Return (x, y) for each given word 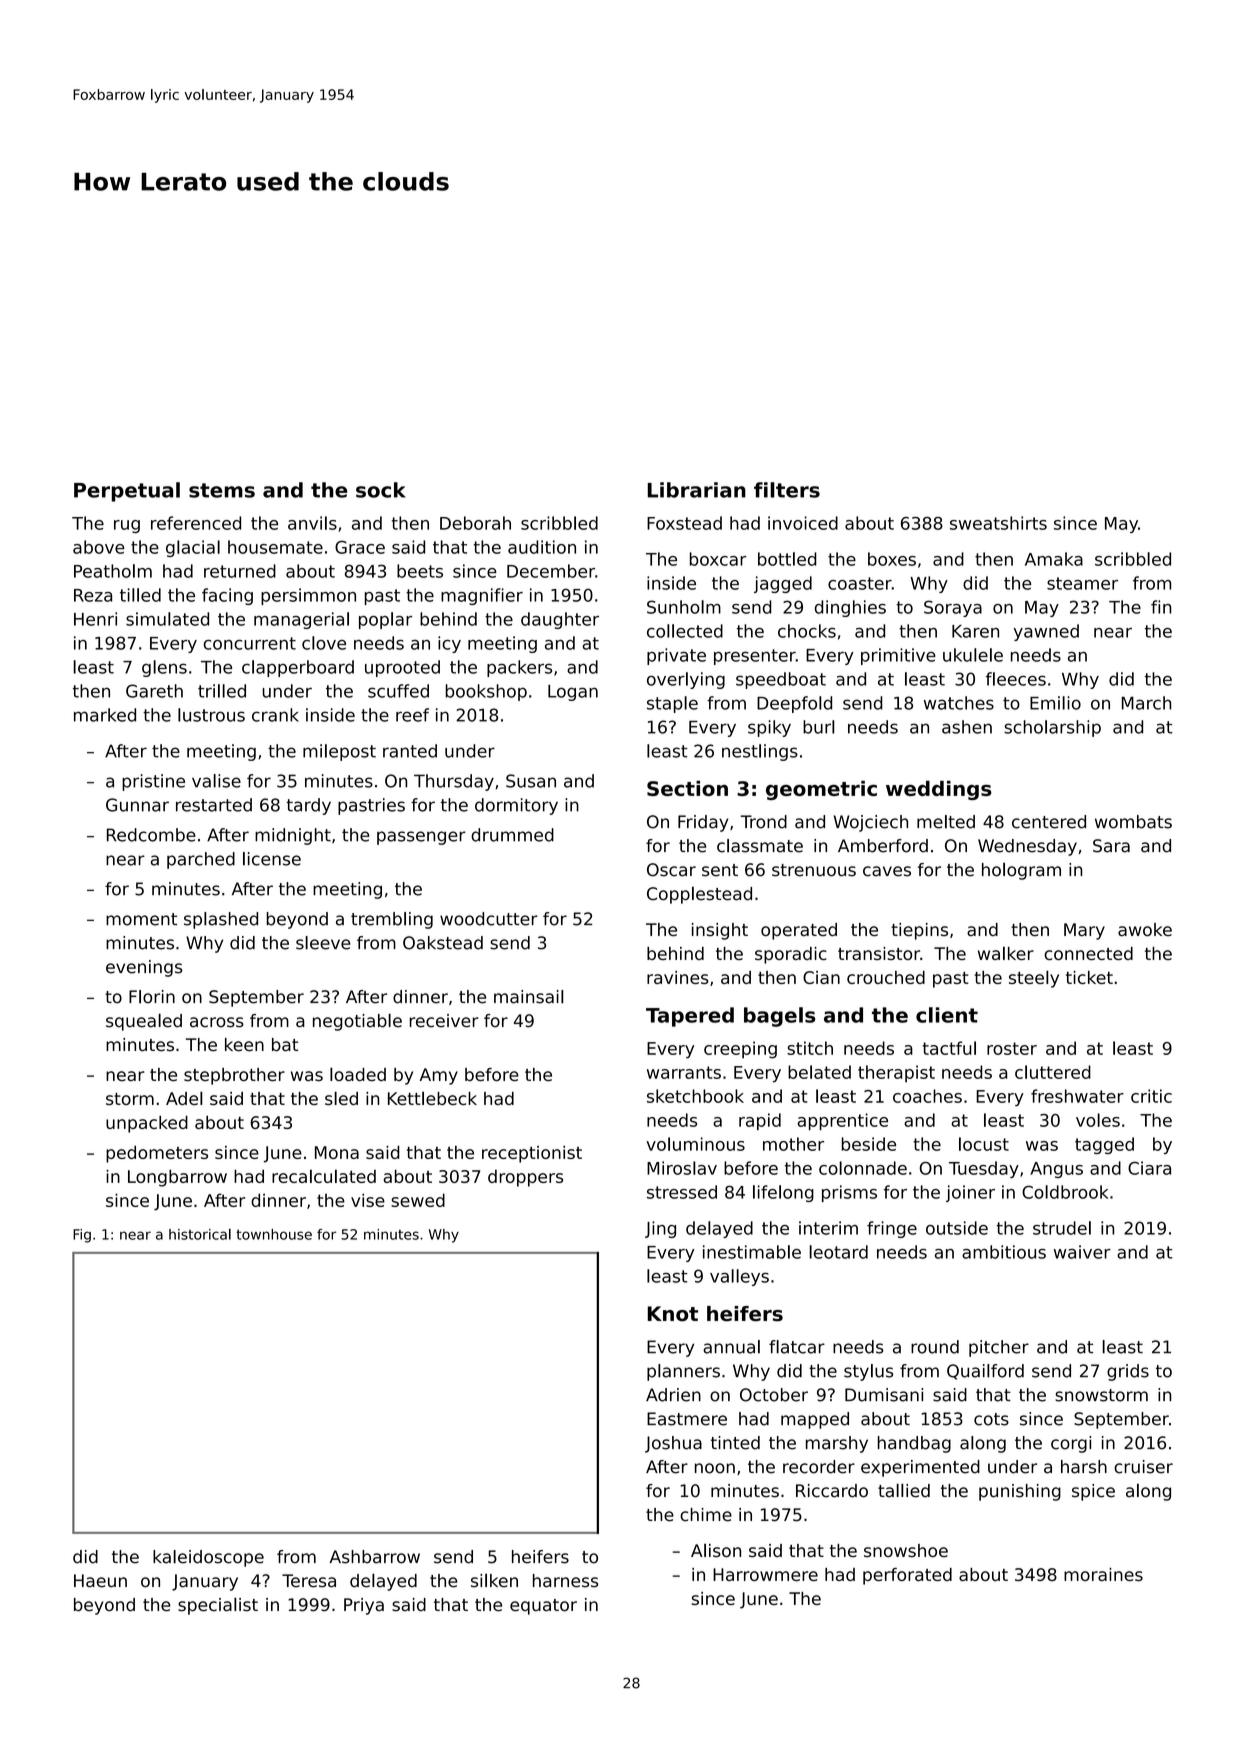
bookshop (486, 692)
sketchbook (695, 1096)
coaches (927, 1096)
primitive (898, 656)
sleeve (323, 943)
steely (1034, 979)
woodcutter (489, 919)
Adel (184, 1098)
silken (494, 1580)
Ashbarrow (374, 1557)
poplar (385, 620)
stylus (868, 1372)
